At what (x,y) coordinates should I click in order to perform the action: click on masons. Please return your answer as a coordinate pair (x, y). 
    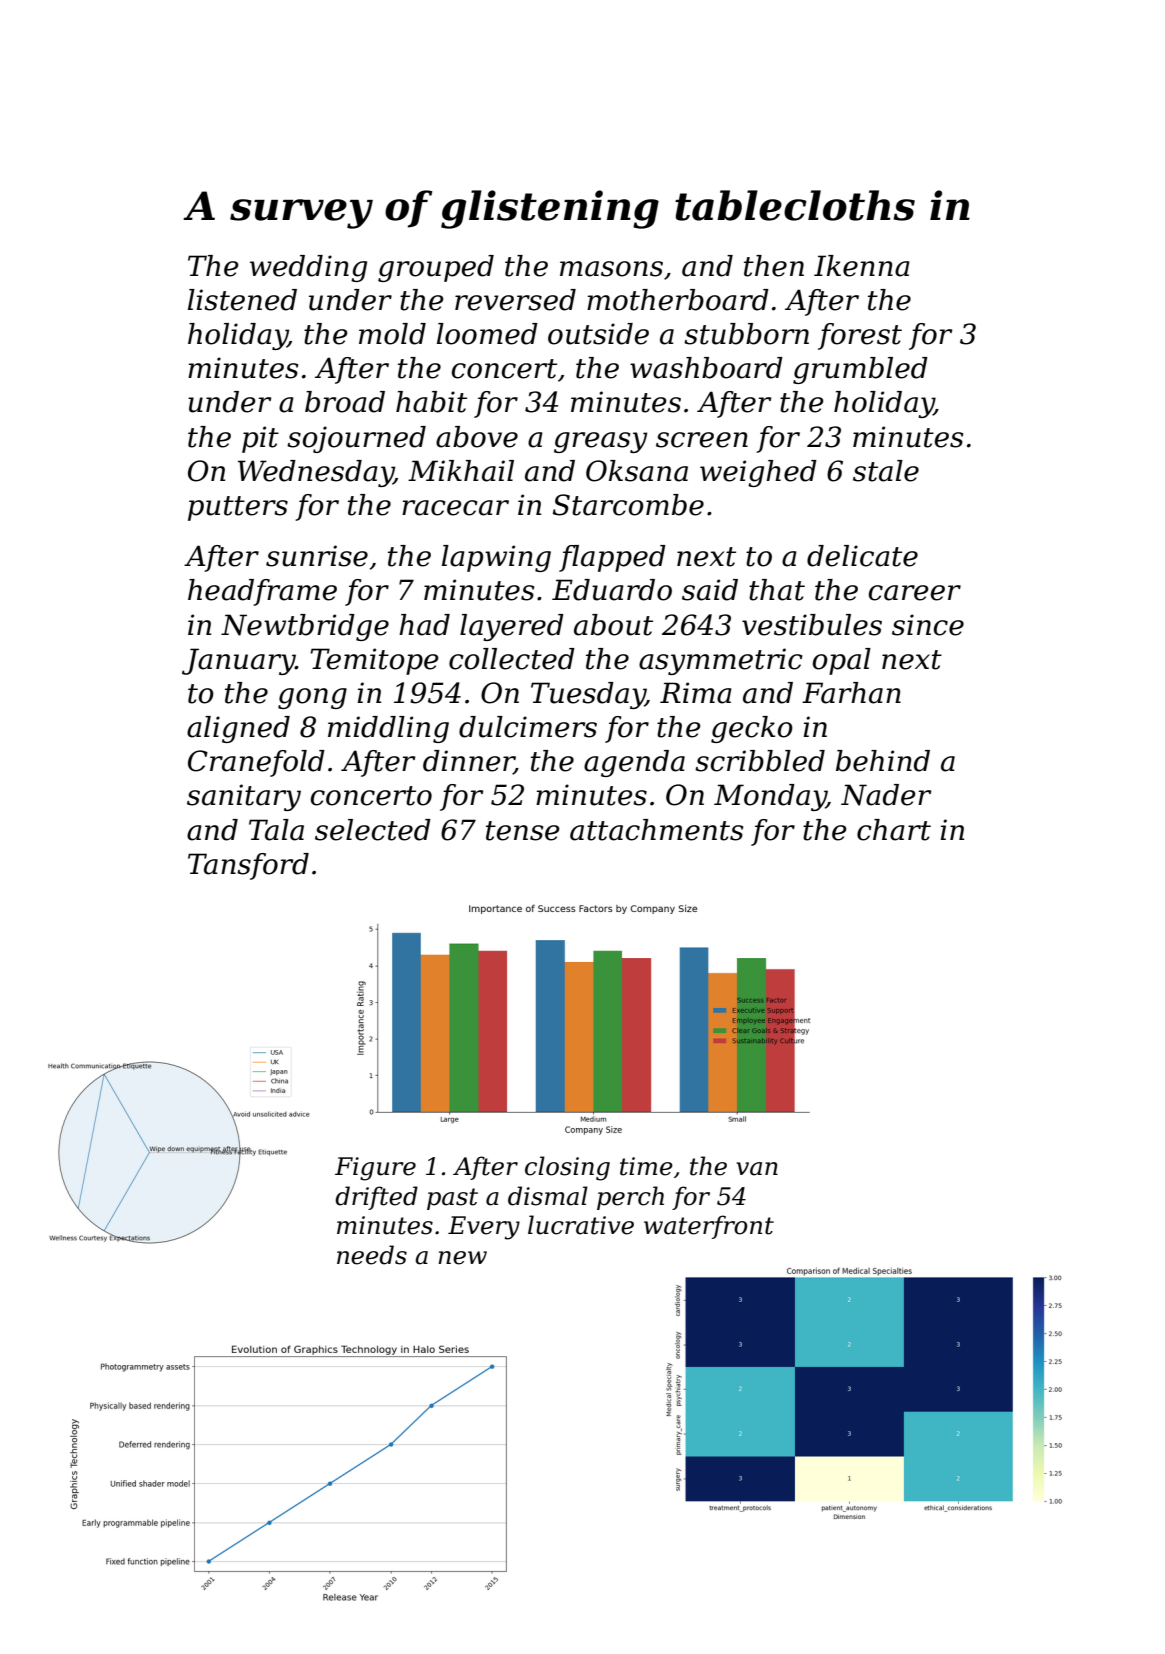
    Looking at the image, I should click on (611, 269).
